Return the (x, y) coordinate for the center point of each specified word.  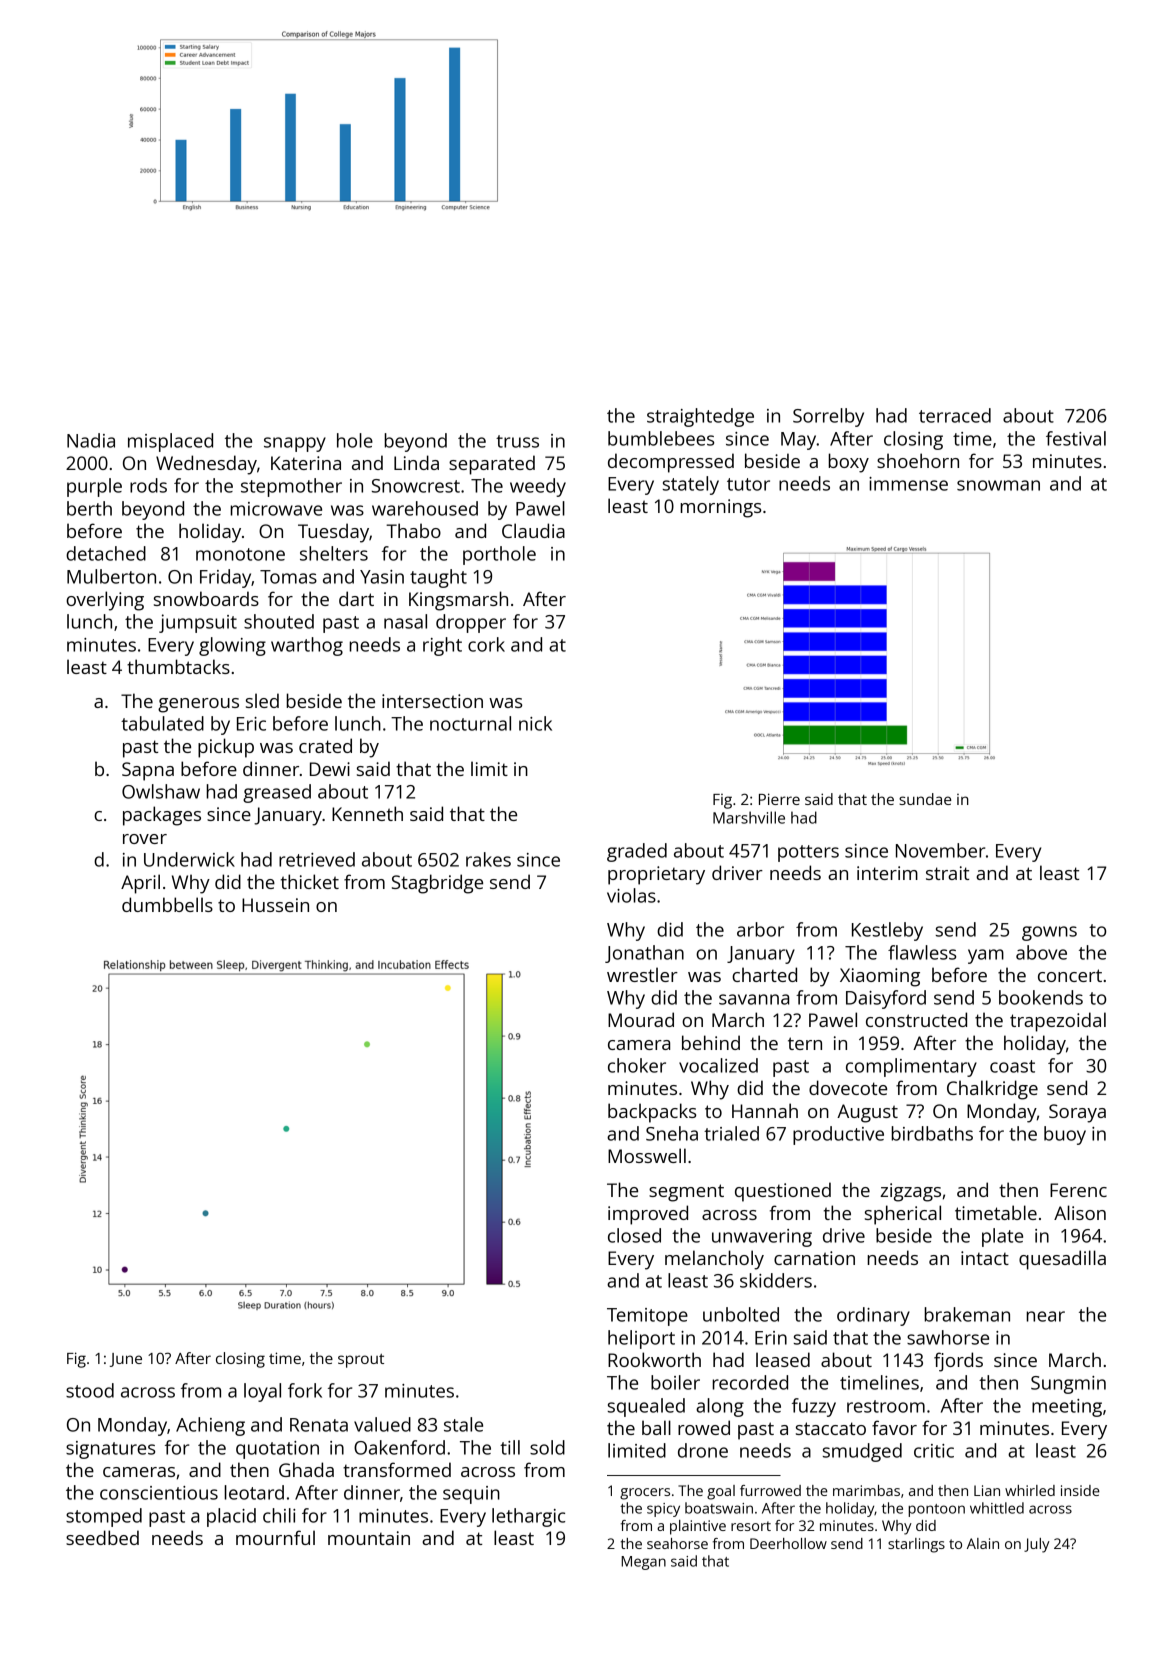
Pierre (779, 799)
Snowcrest (416, 486)
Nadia (91, 440)
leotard (254, 1492)
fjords (958, 1362)
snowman (998, 485)
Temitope (647, 1317)
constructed (916, 1019)
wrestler (642, 974)
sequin (471, 1495)
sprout (361, 1361)
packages (162, 816)
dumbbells (167, 904)
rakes (488, 859)
